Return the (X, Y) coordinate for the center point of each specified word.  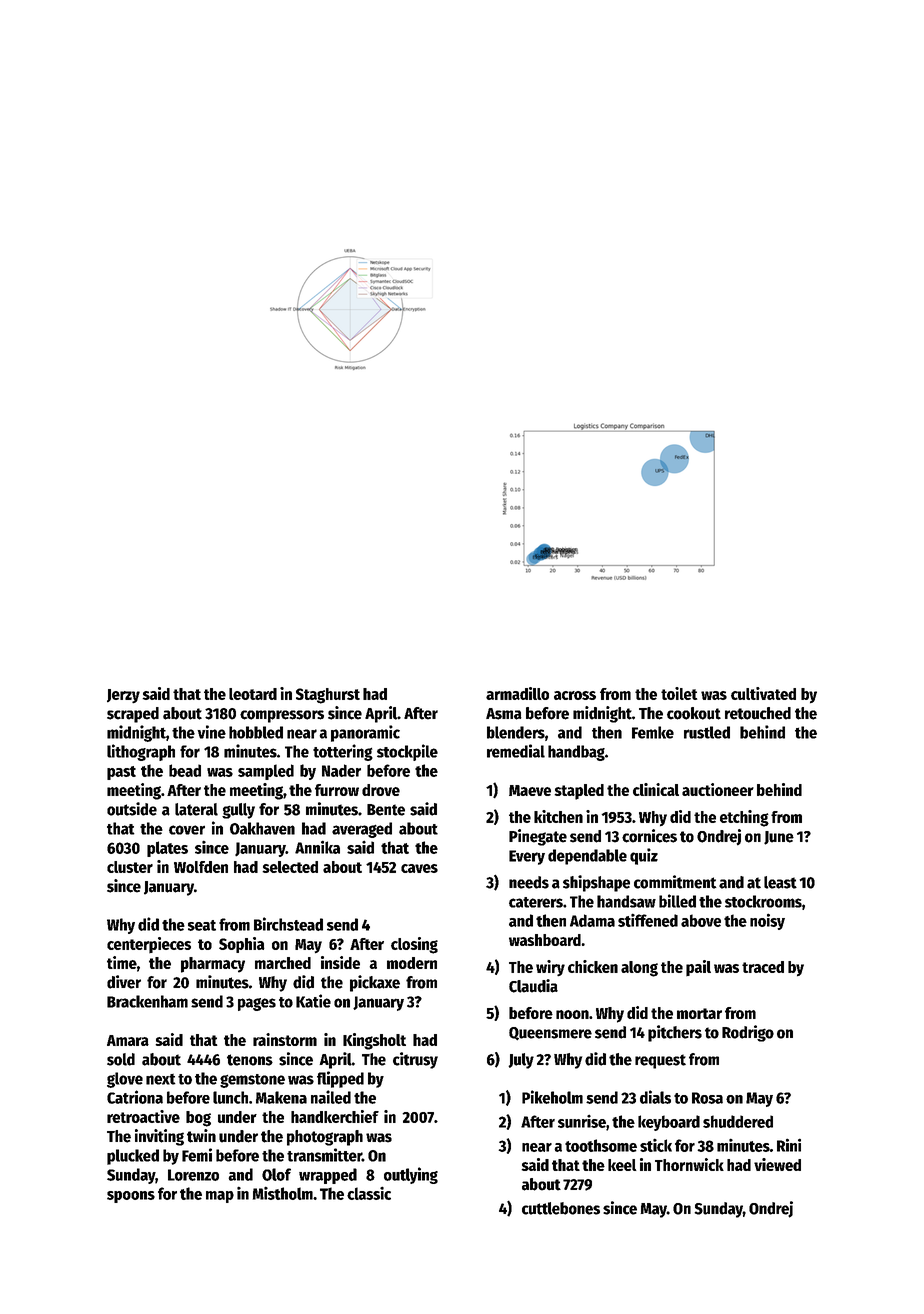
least (780, 882)
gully (238, 811)
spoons (131, 1197)
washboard (545, 940)
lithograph (141, 752)
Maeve (530, 790)
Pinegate (538, 837)
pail (698, 968)
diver (124, 982)
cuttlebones (561, 1208)
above (701, 920)
